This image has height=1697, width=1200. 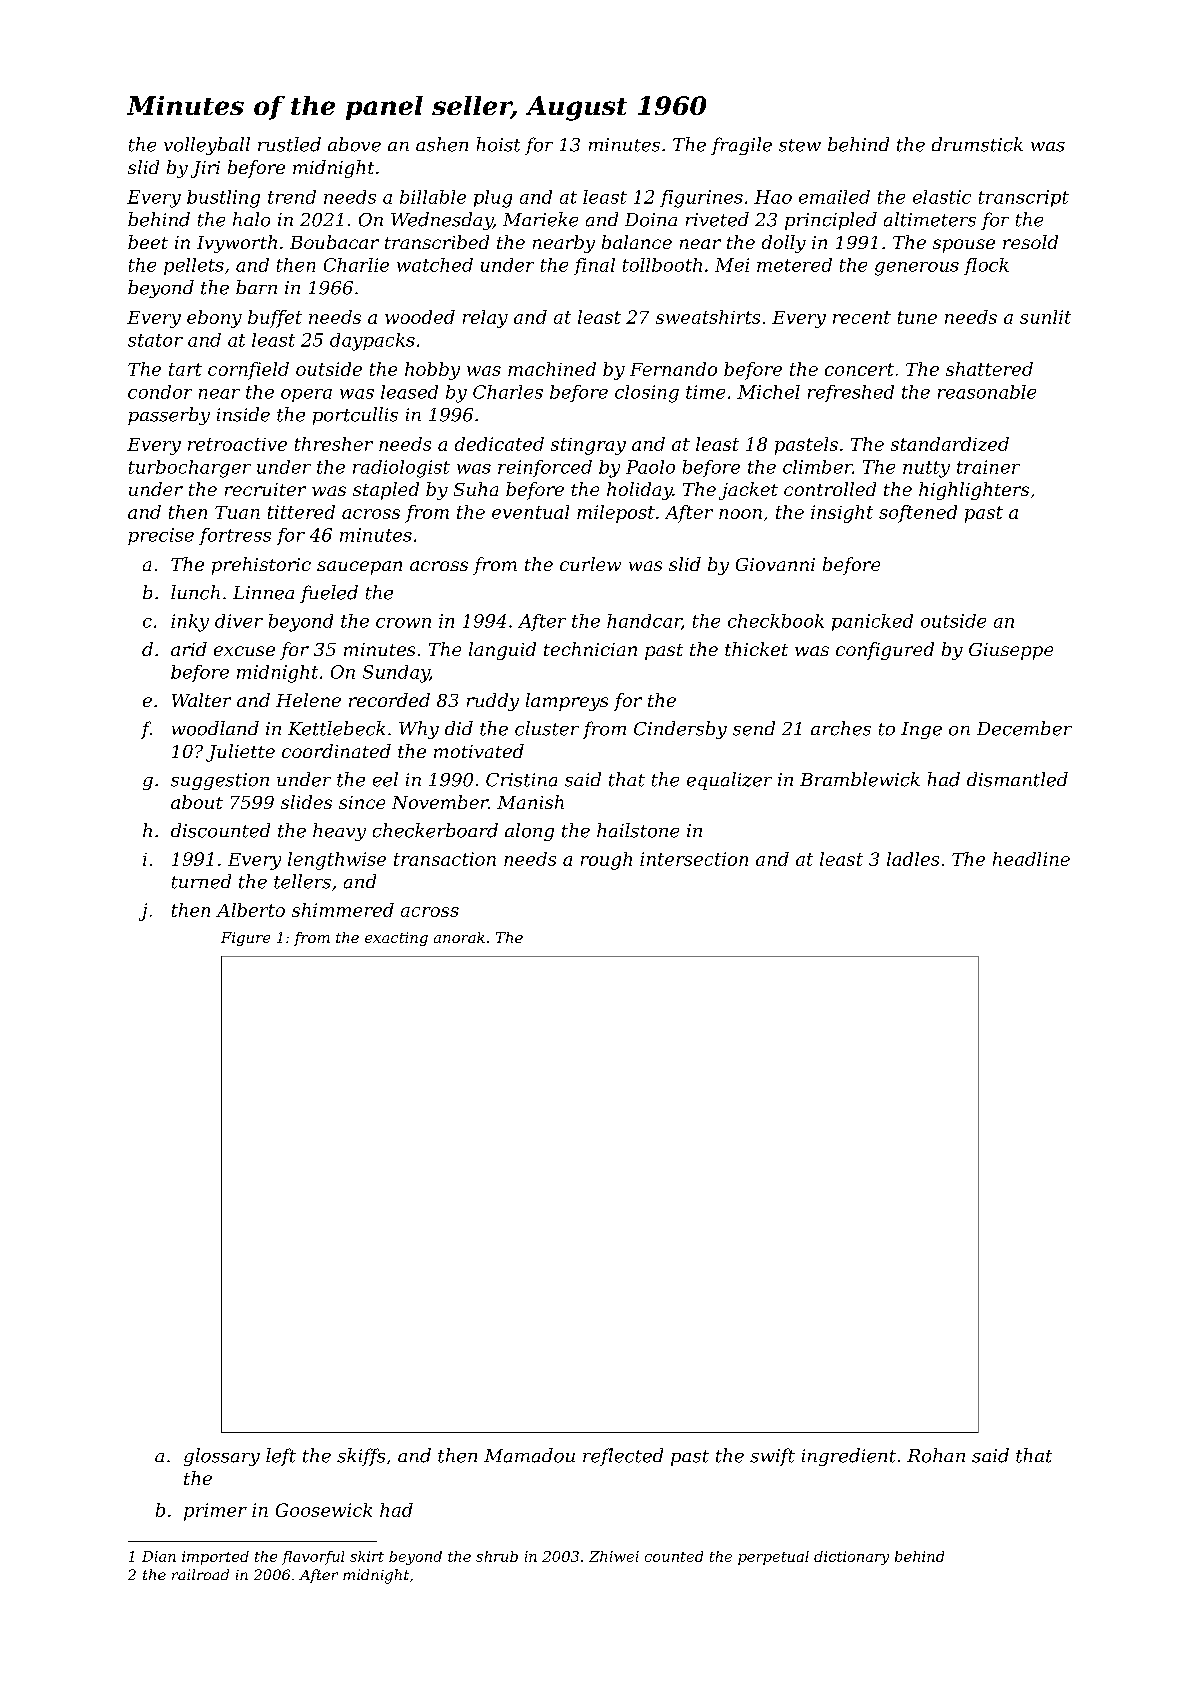 What do you see at coordinates (936, 1455) in the image?
I see `Rohan` at bounding box center [936, 1455].
